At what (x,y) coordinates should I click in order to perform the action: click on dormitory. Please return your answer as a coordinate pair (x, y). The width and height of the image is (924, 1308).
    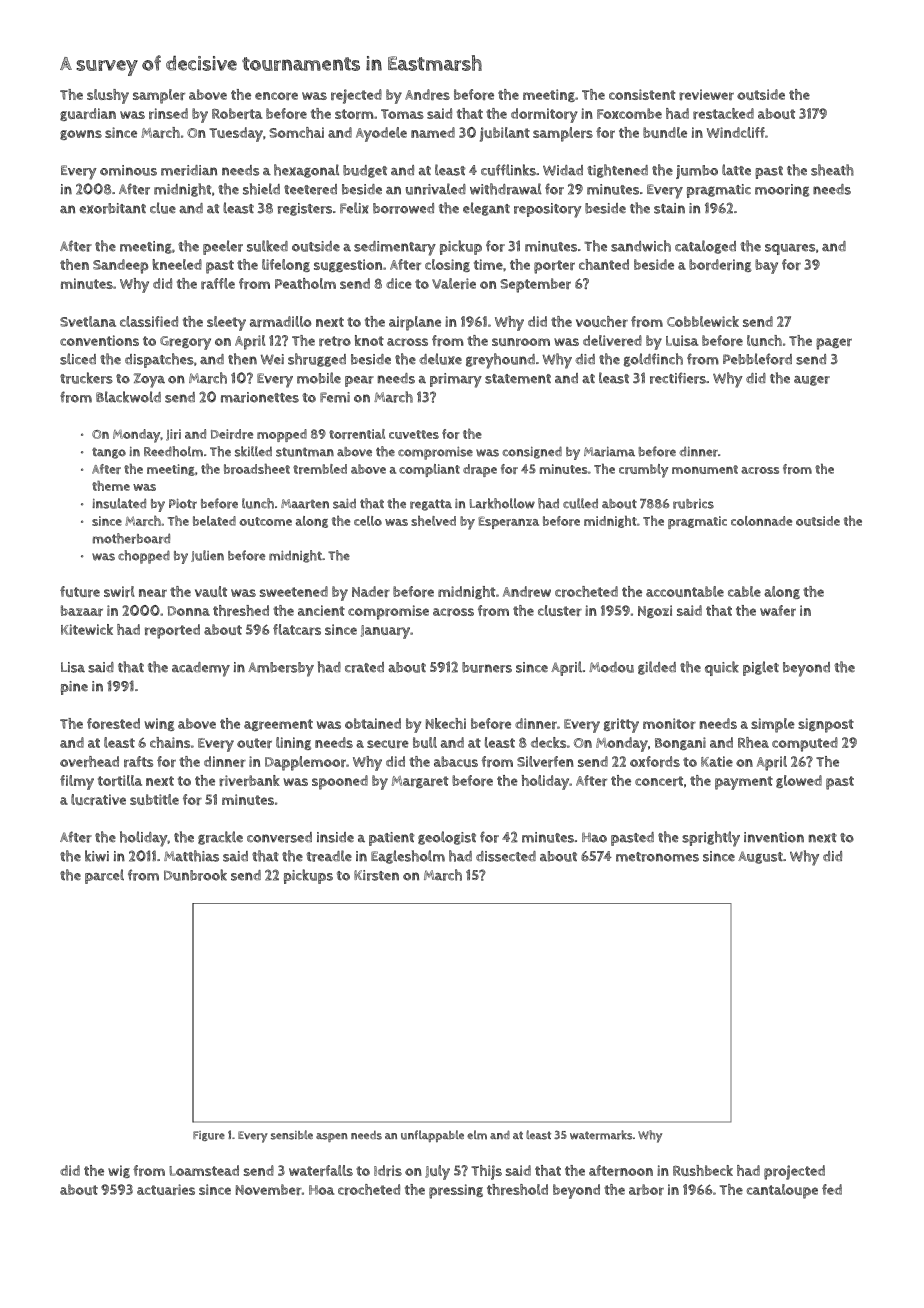
    Looking at the image, I should click on (544, 115).
